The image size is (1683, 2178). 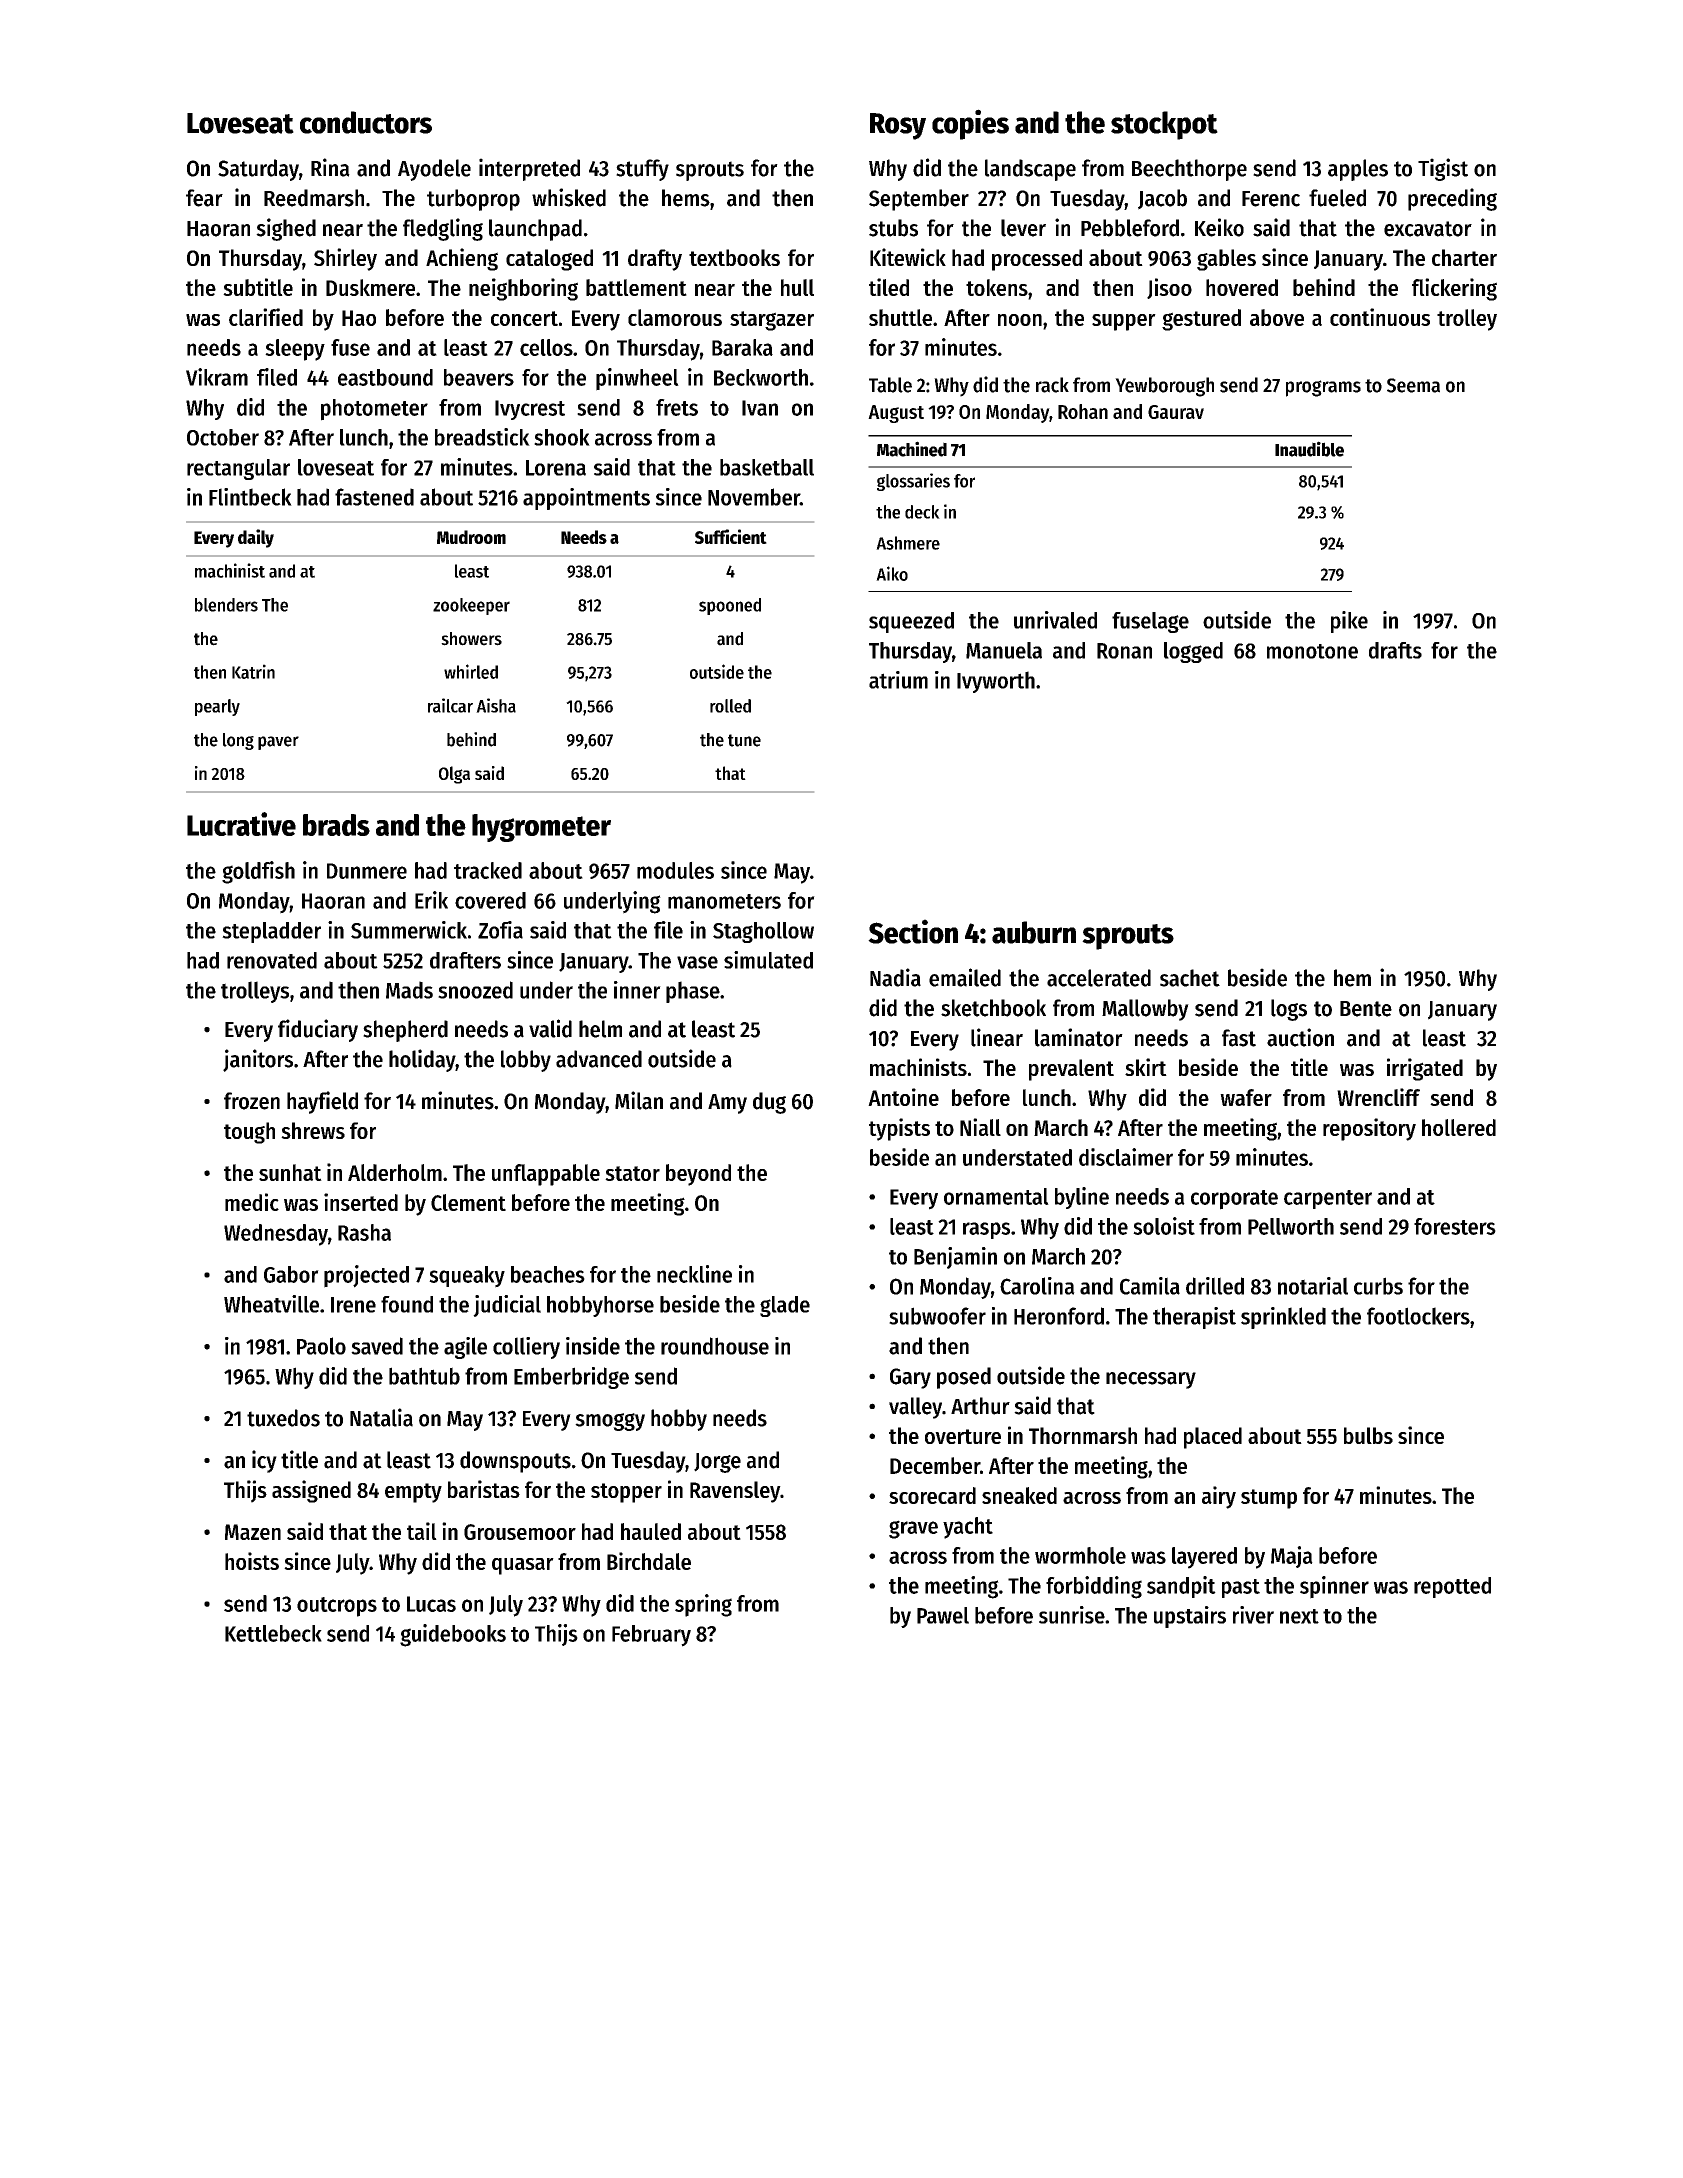 What do you see at coordinates (735, 1492) in the screenshot?
I see `Ravensley` at bounding box center [735, 1492].
